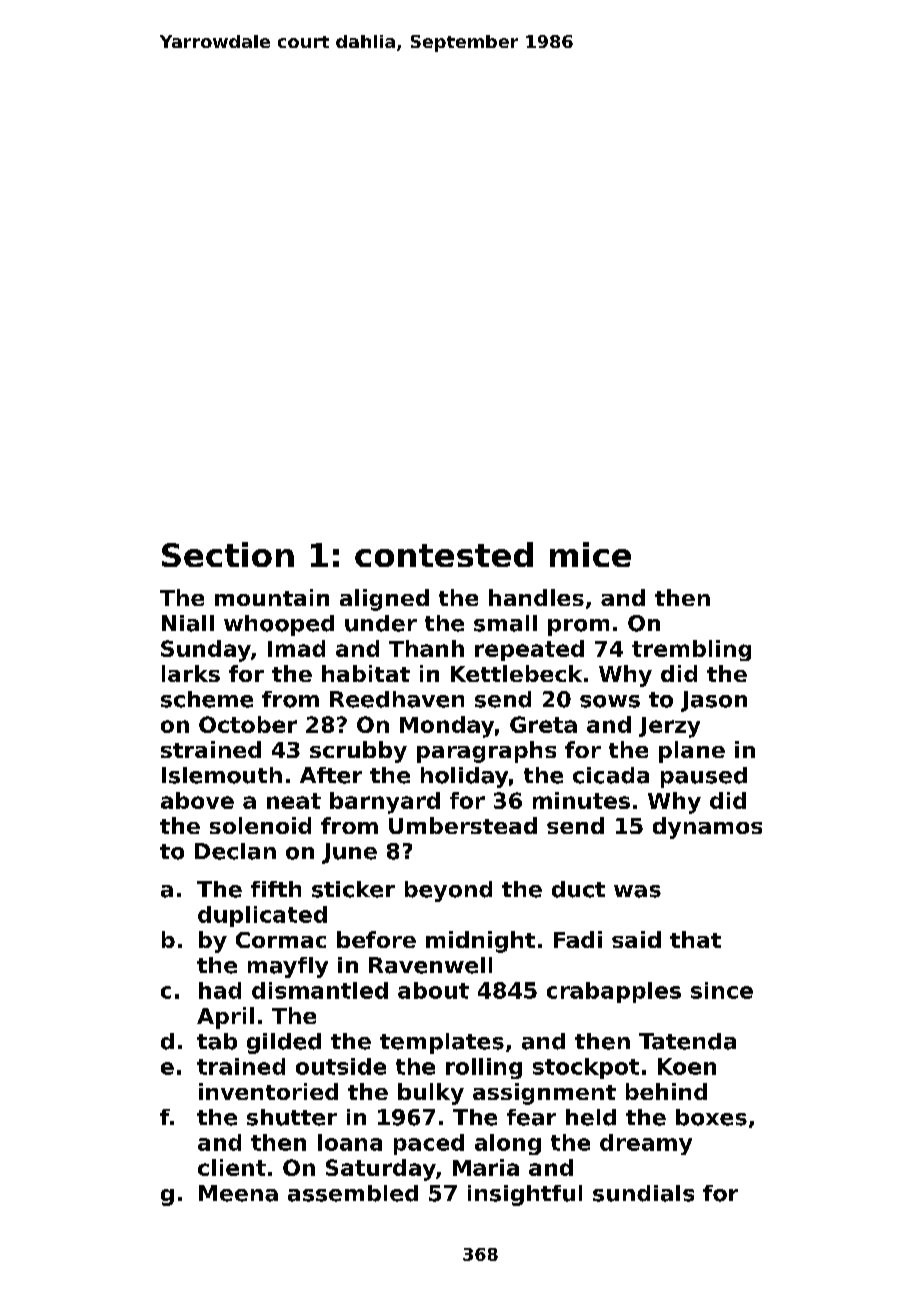 The width and height of the image is (924, 1311). What do you see at coordinates (191, 673) in the image?
I see `larks` at bounding box center [191, 673].
